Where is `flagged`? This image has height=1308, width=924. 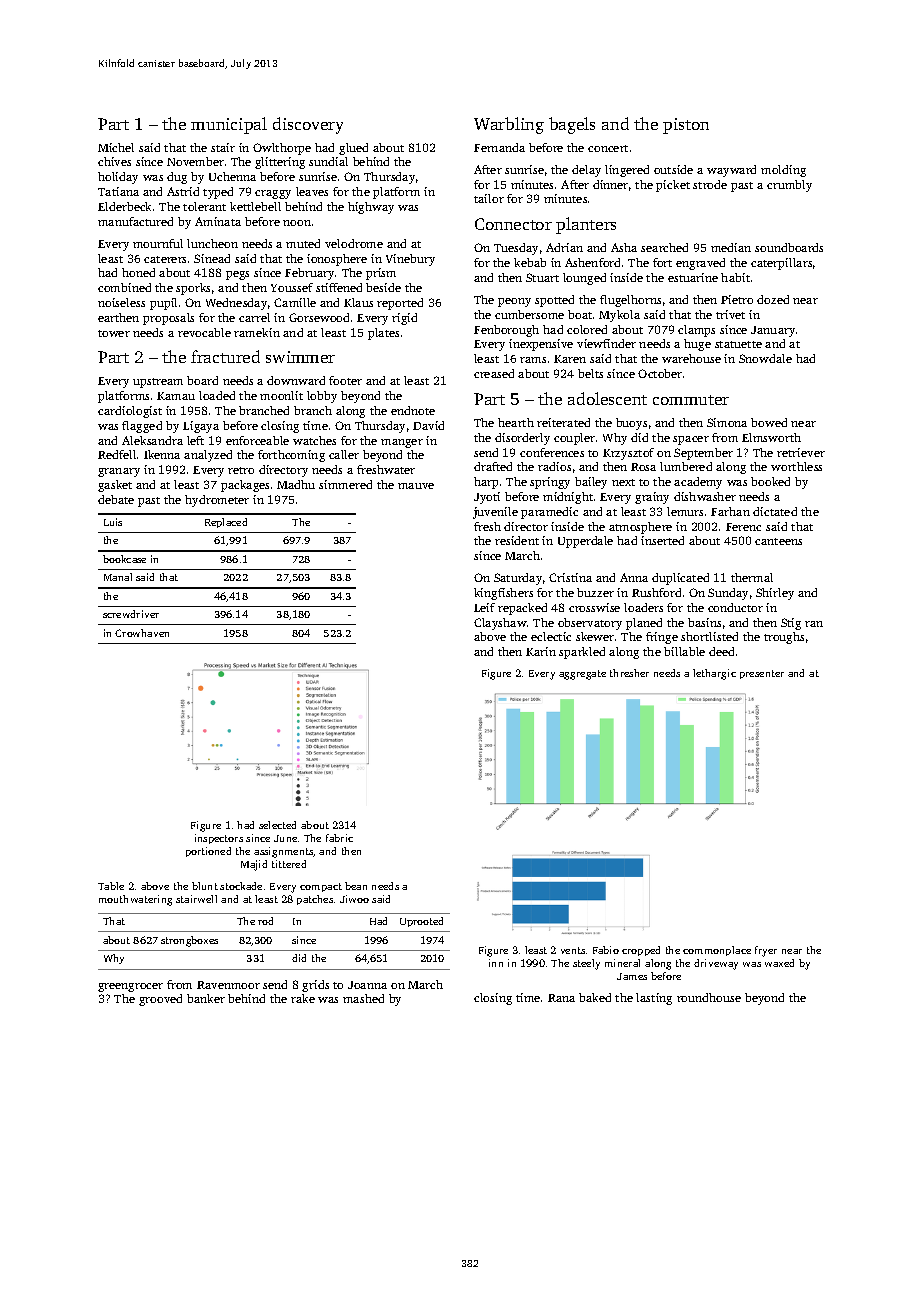 flagged is located at coordinates (142, 427).
